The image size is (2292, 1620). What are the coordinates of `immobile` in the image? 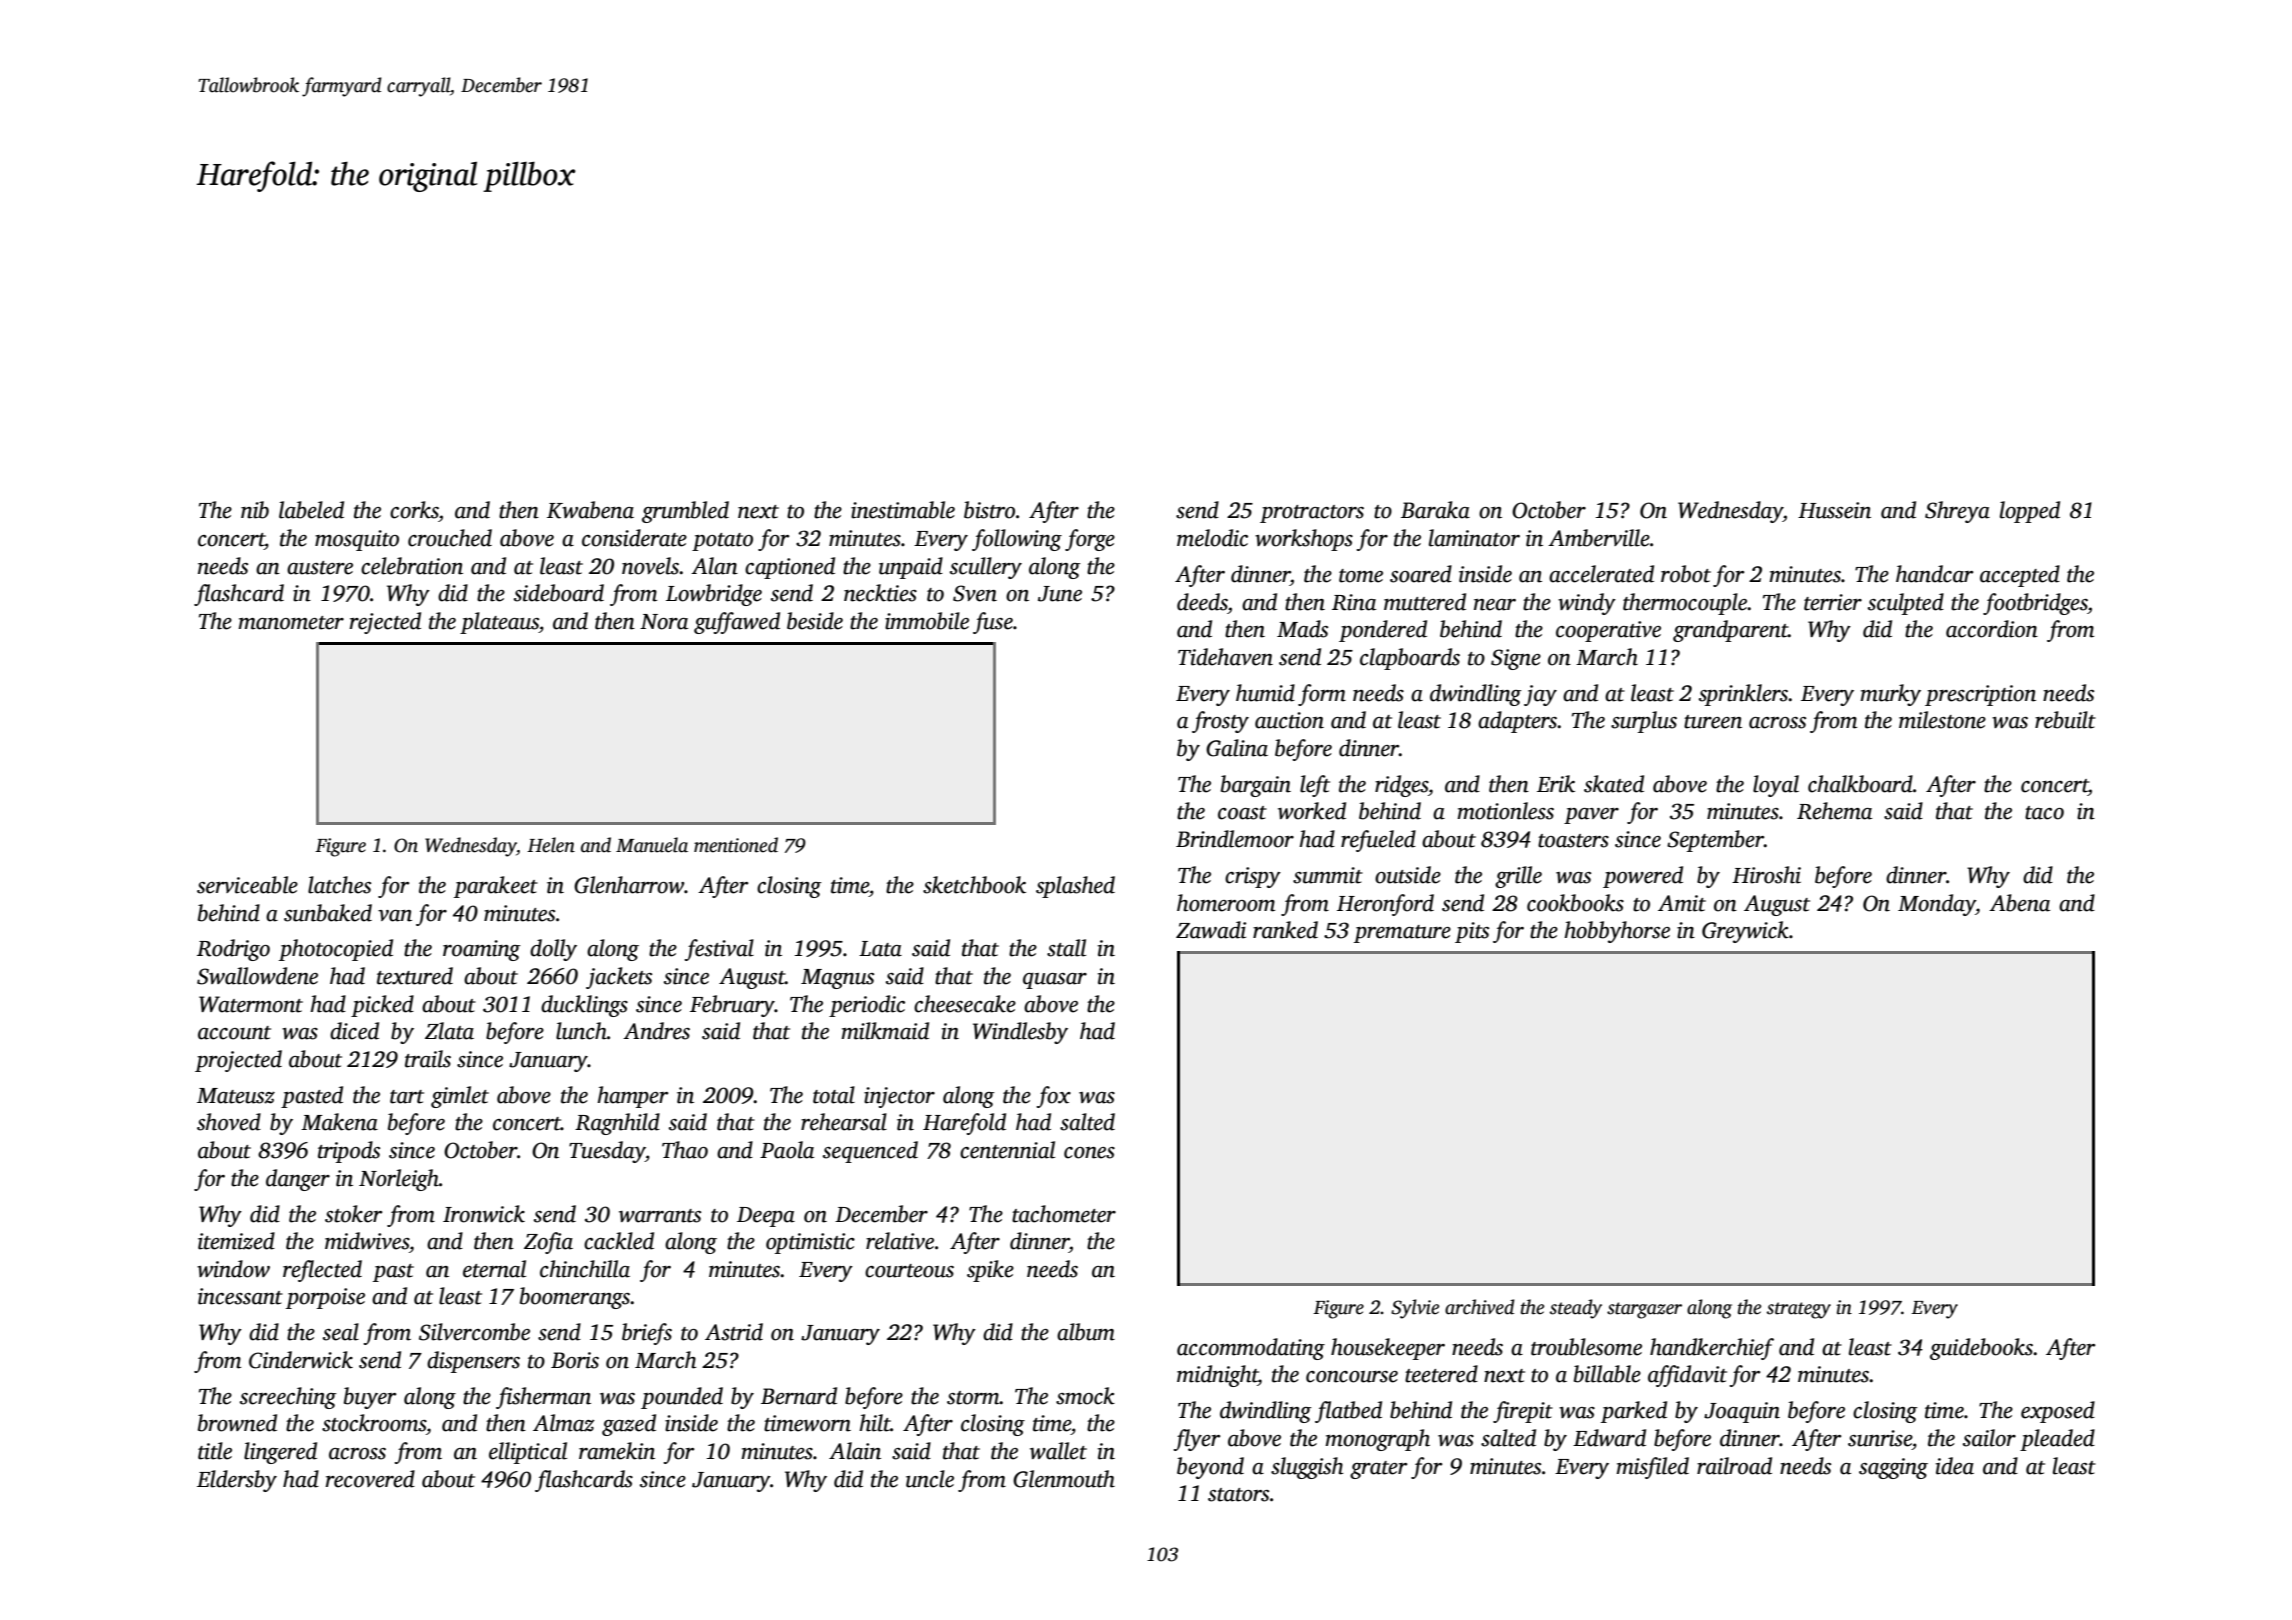 It's located at (927, 621).
